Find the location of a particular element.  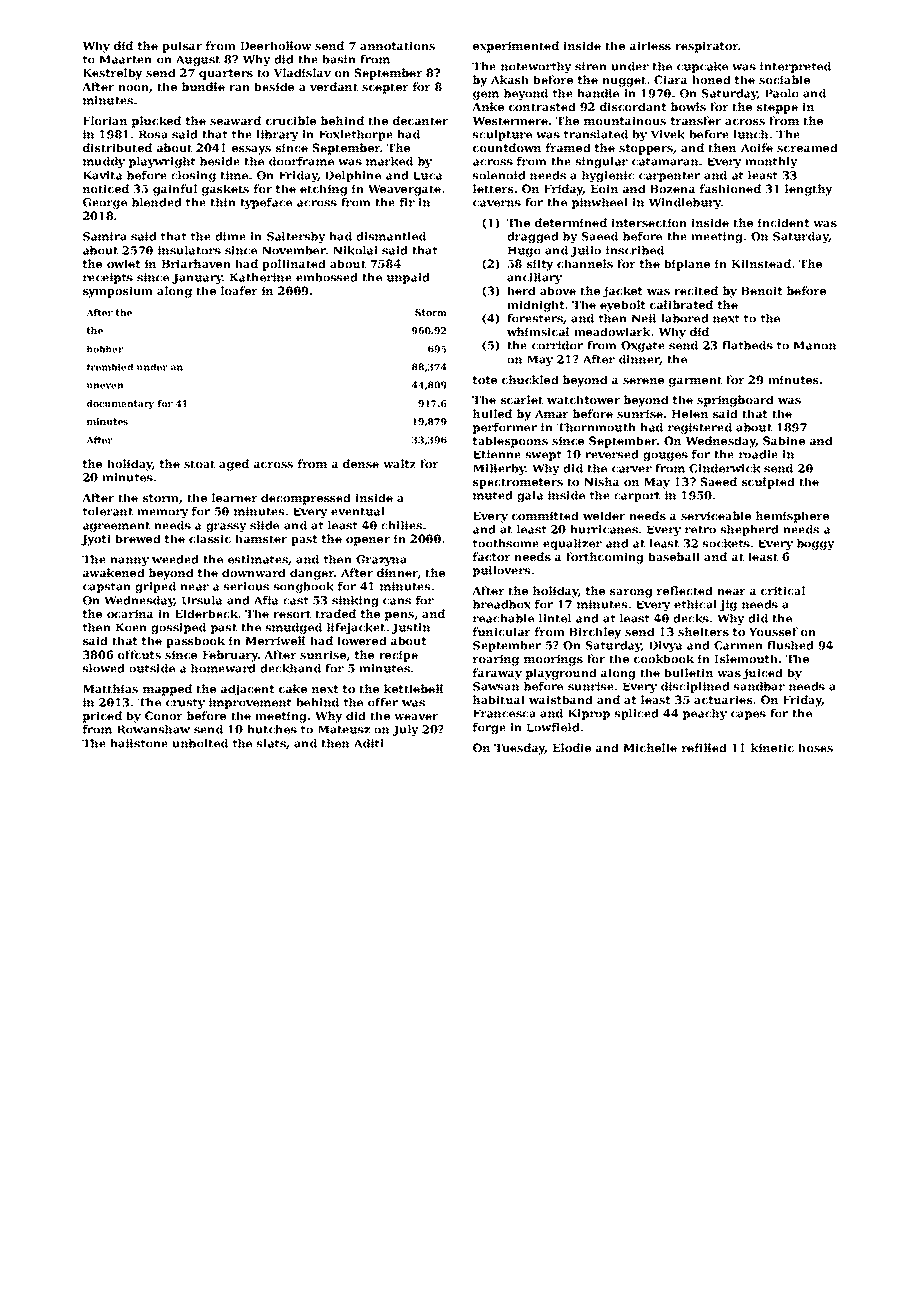

Thornmouth is located at coordinates (596, 427).
